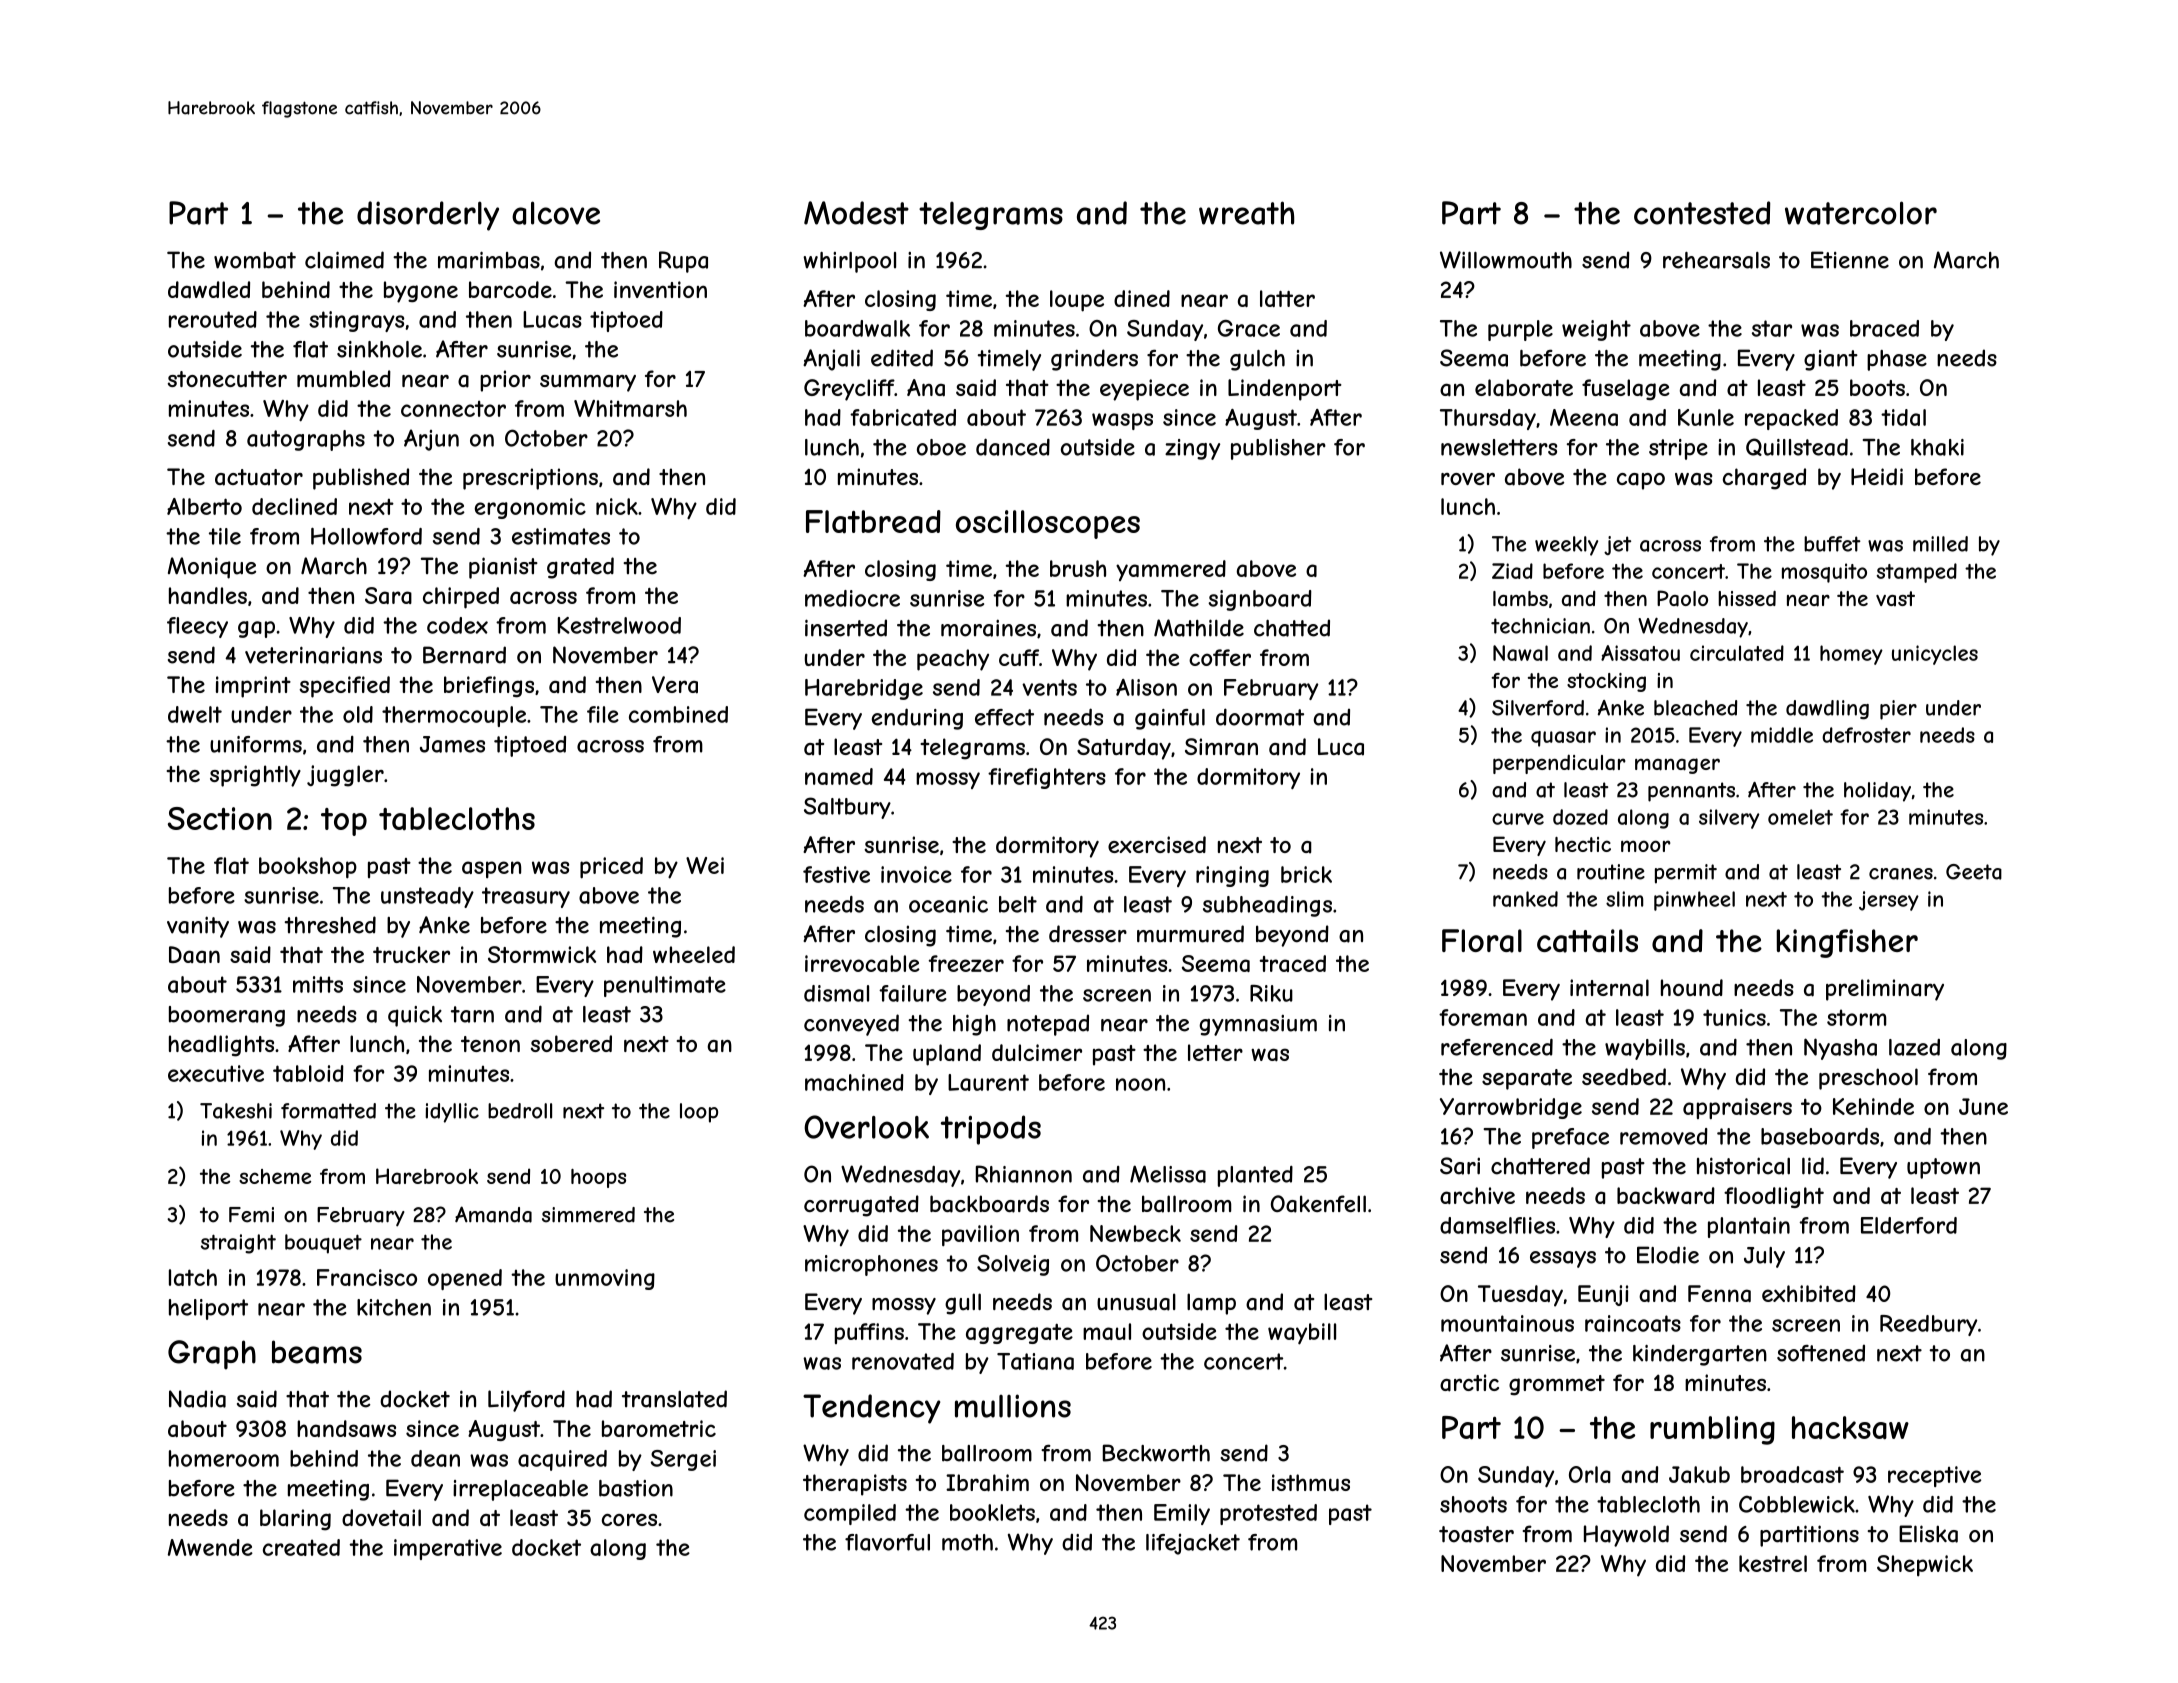  I want to click on lifejacket, so click(1193, 1544).
